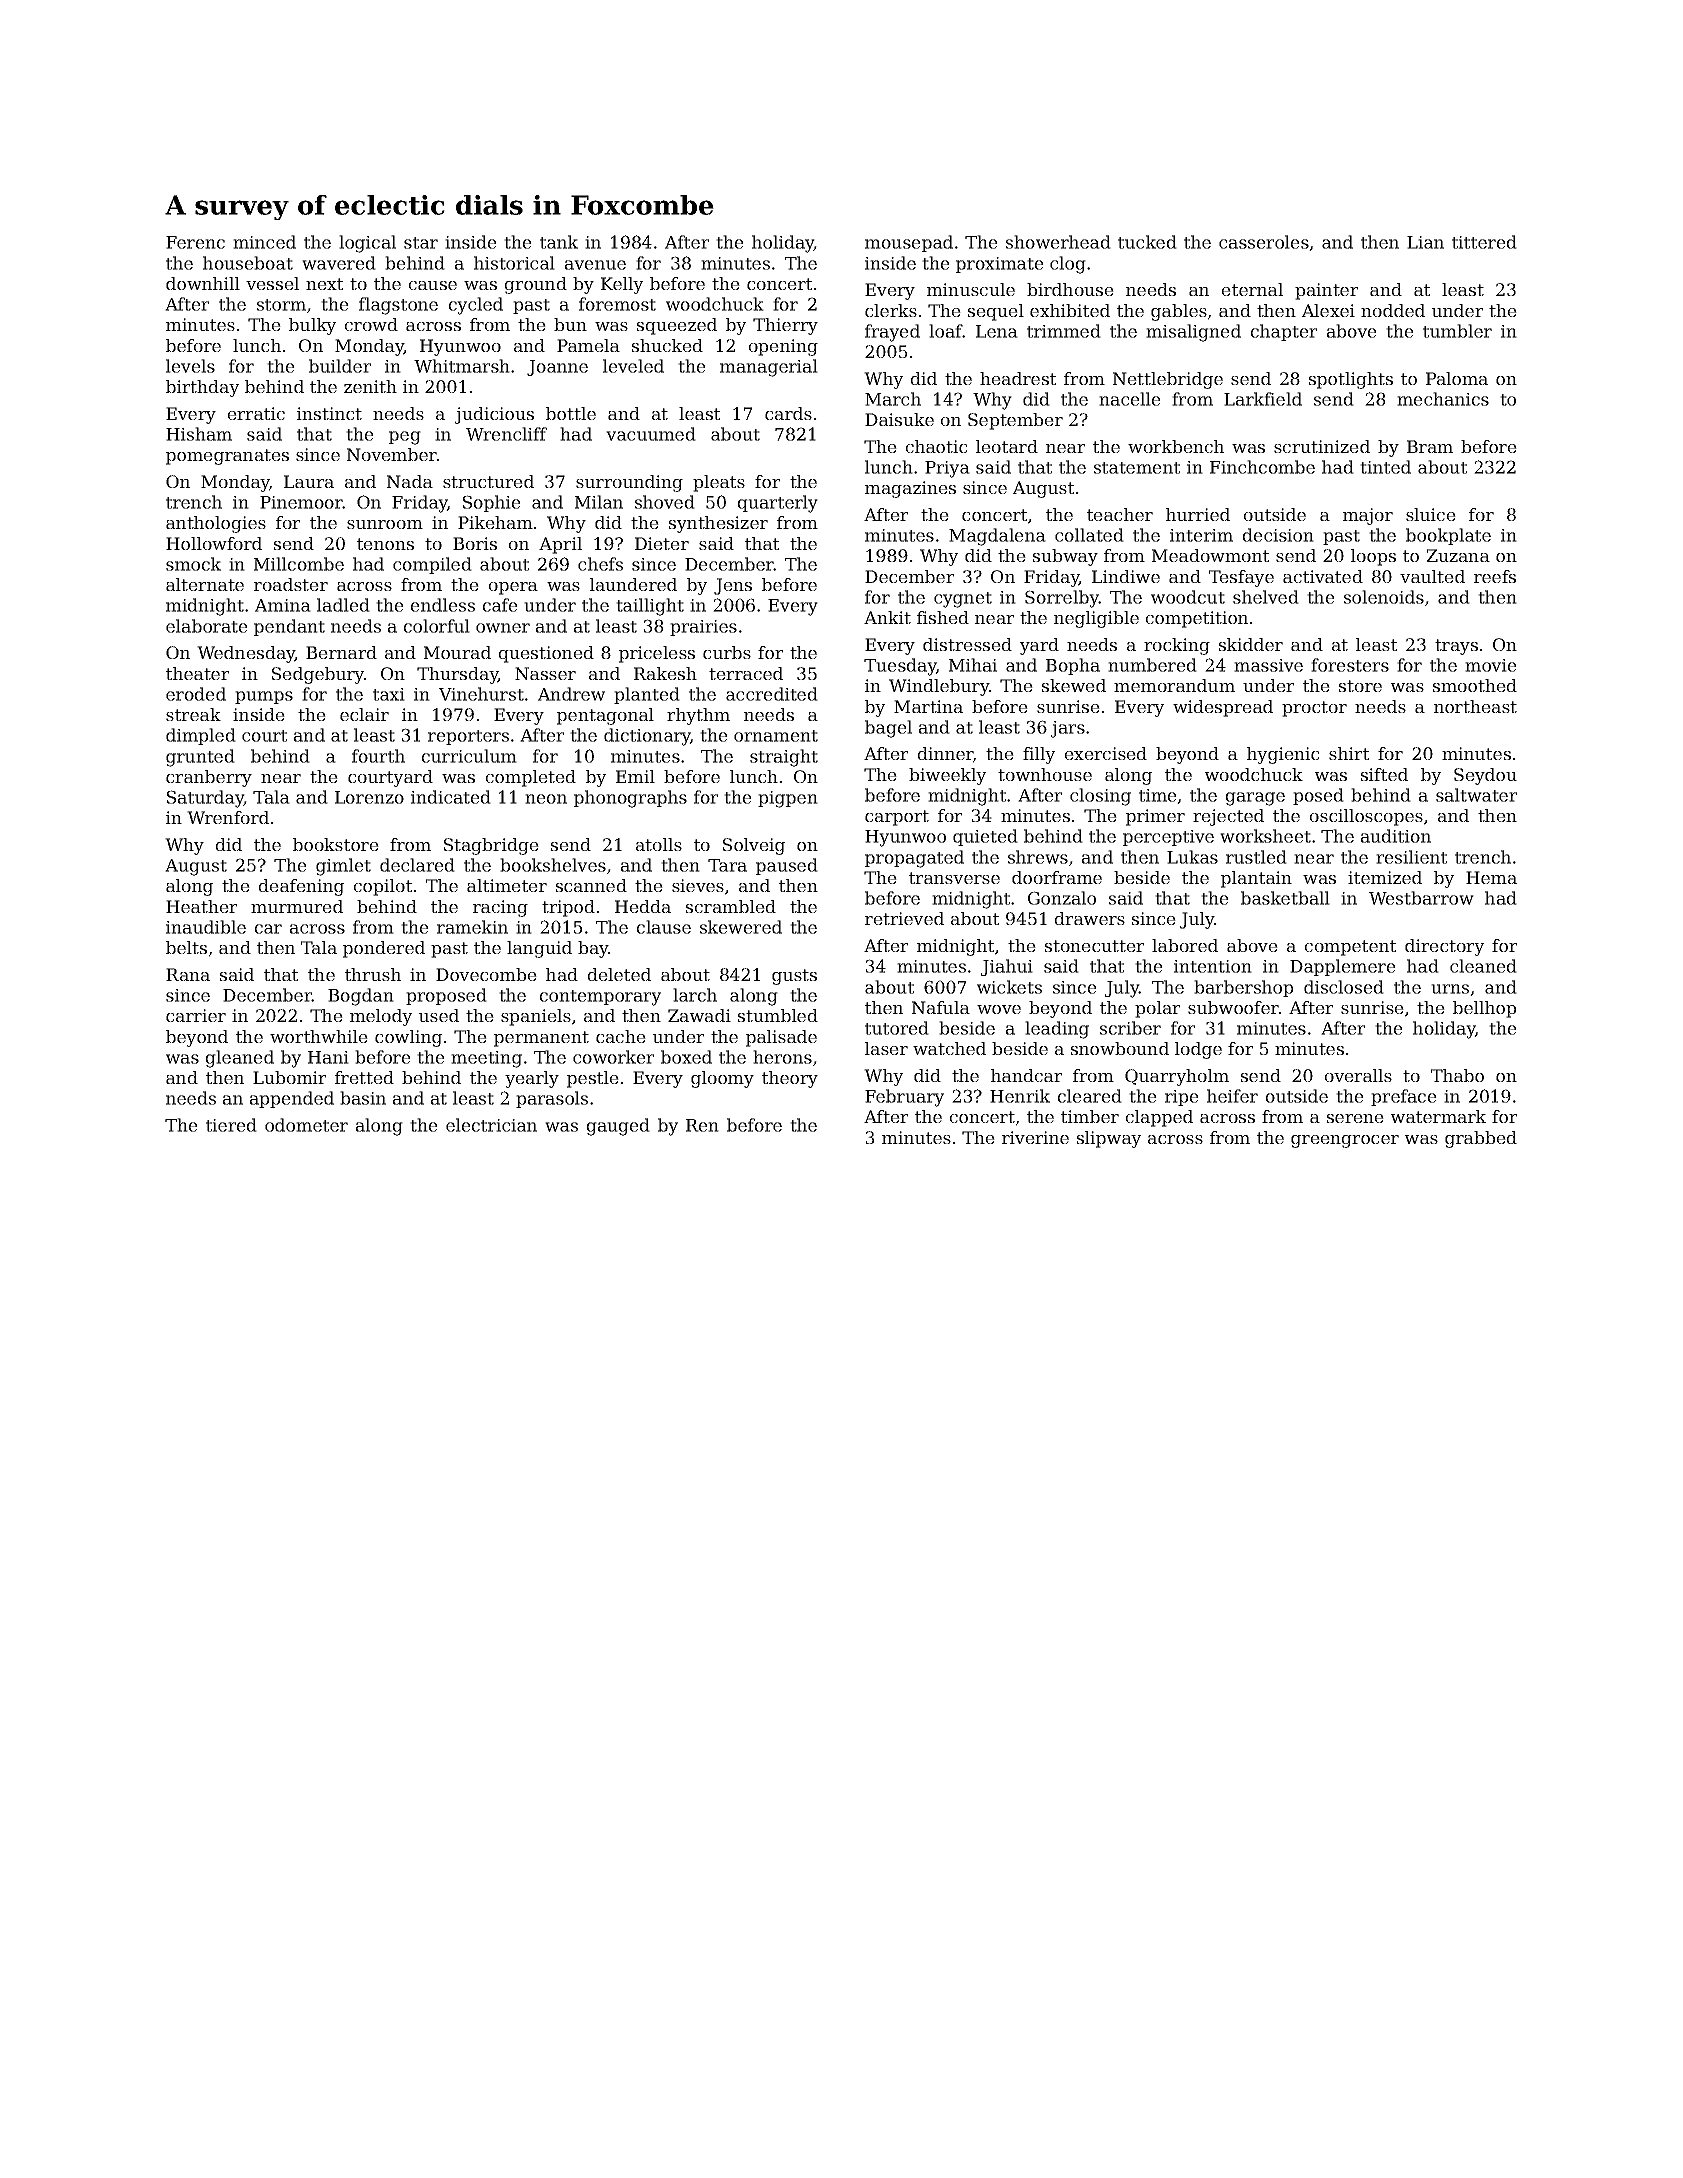  What do you see at coordinates (1265, 836) in the document?
I see `worksheet` at bounding box center [1265, 836].
